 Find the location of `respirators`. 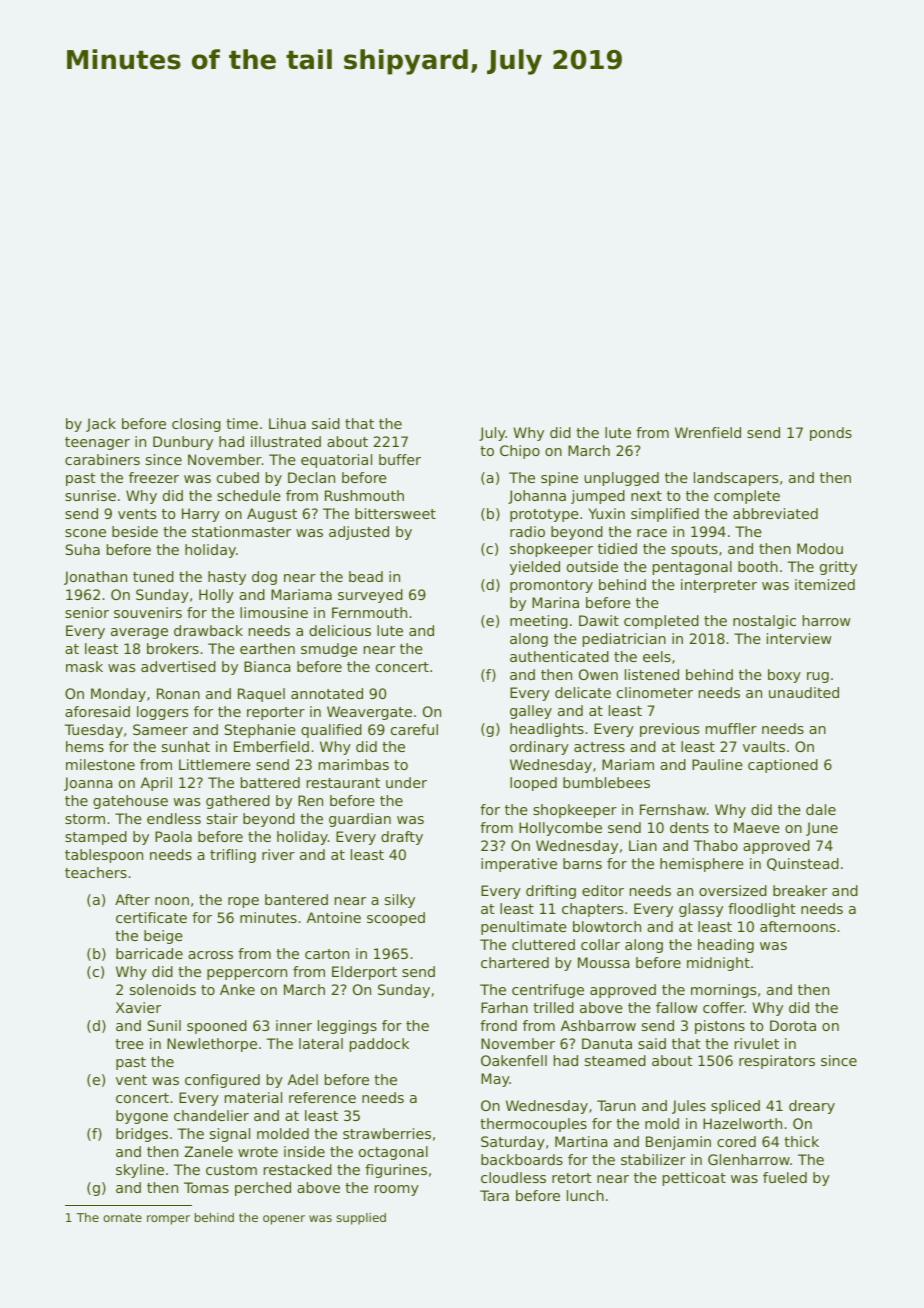

respirators is located at coordinates (777, 1062).
